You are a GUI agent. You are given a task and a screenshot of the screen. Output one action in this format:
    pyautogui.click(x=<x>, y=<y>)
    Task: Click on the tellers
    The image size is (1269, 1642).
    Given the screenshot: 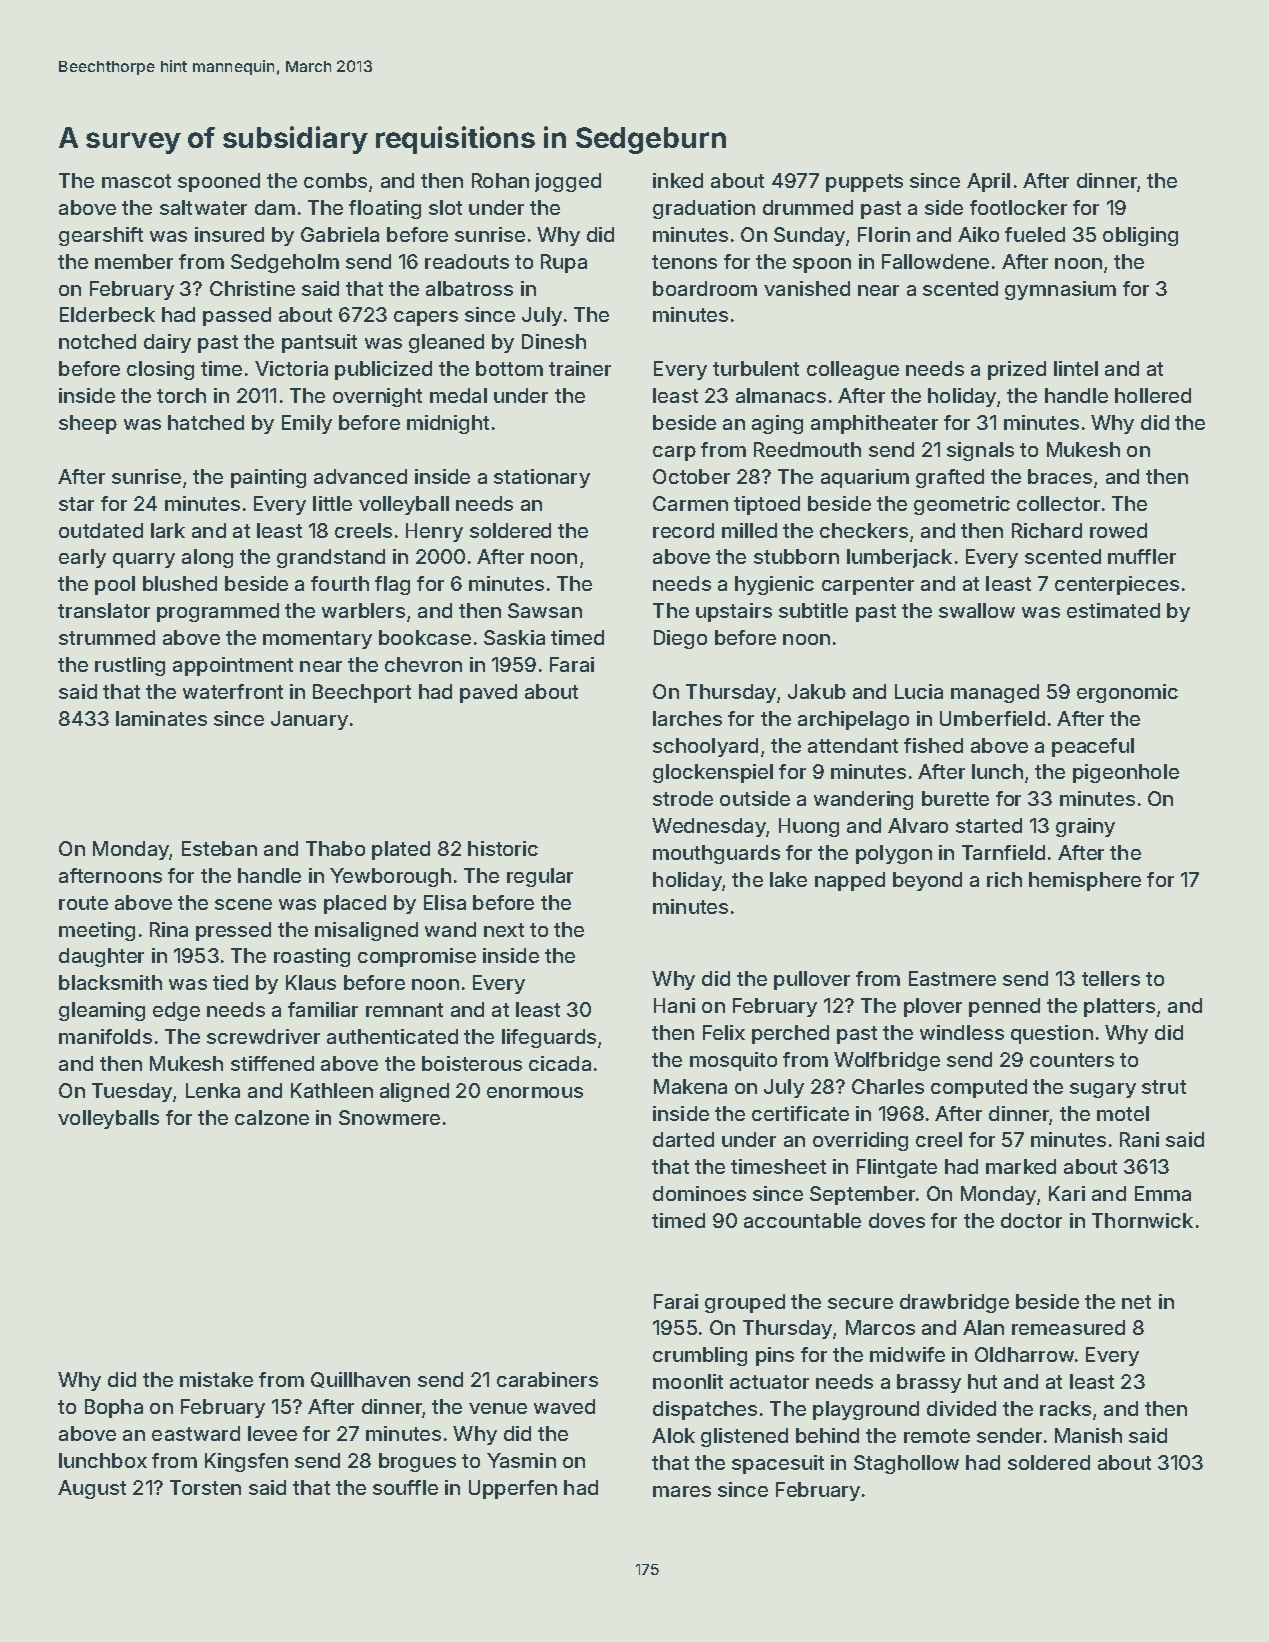 What is the action you would take?
    pyautogui.click(x=1111, y=978)
